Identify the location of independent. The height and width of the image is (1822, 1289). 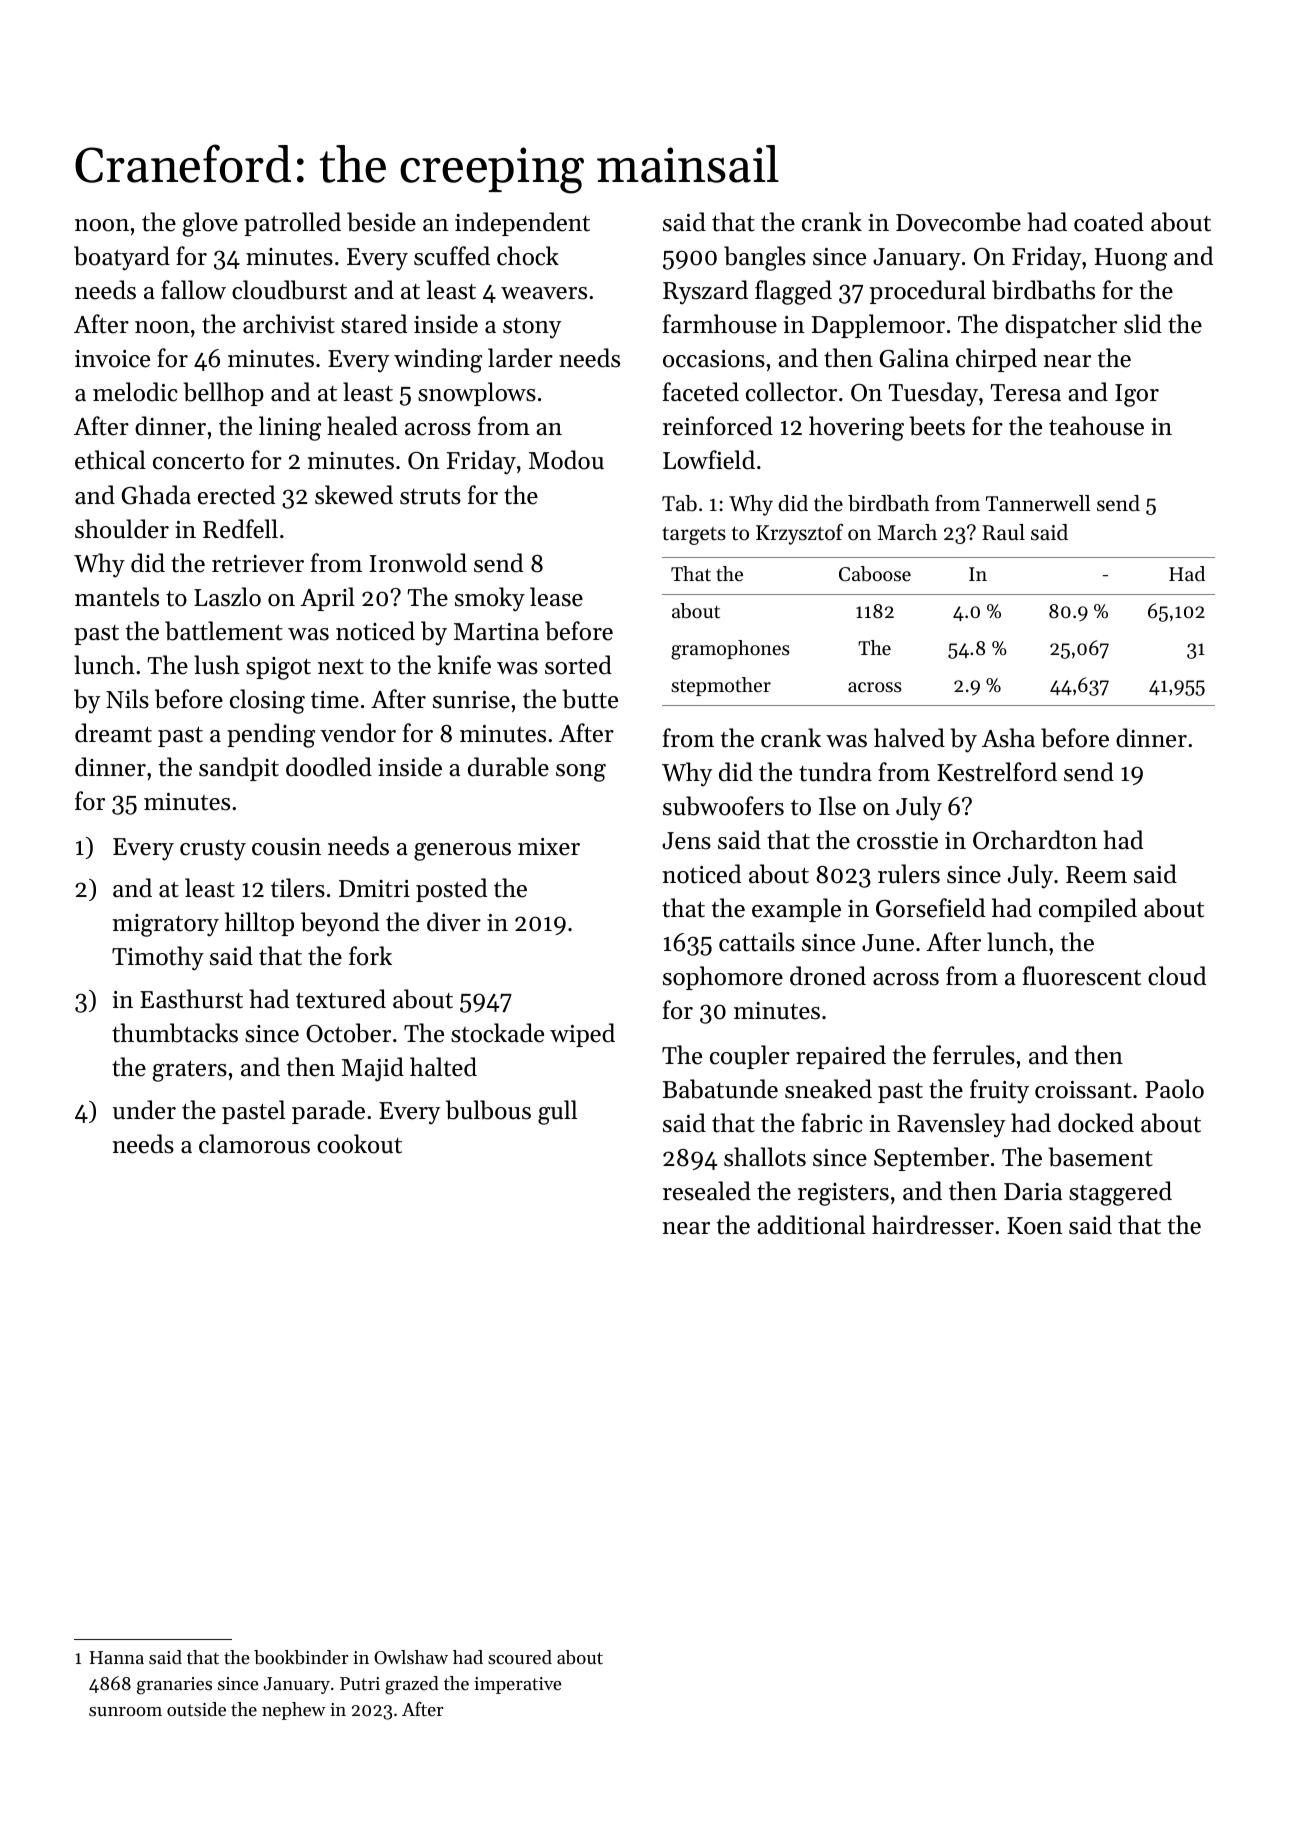
(522, 224).
